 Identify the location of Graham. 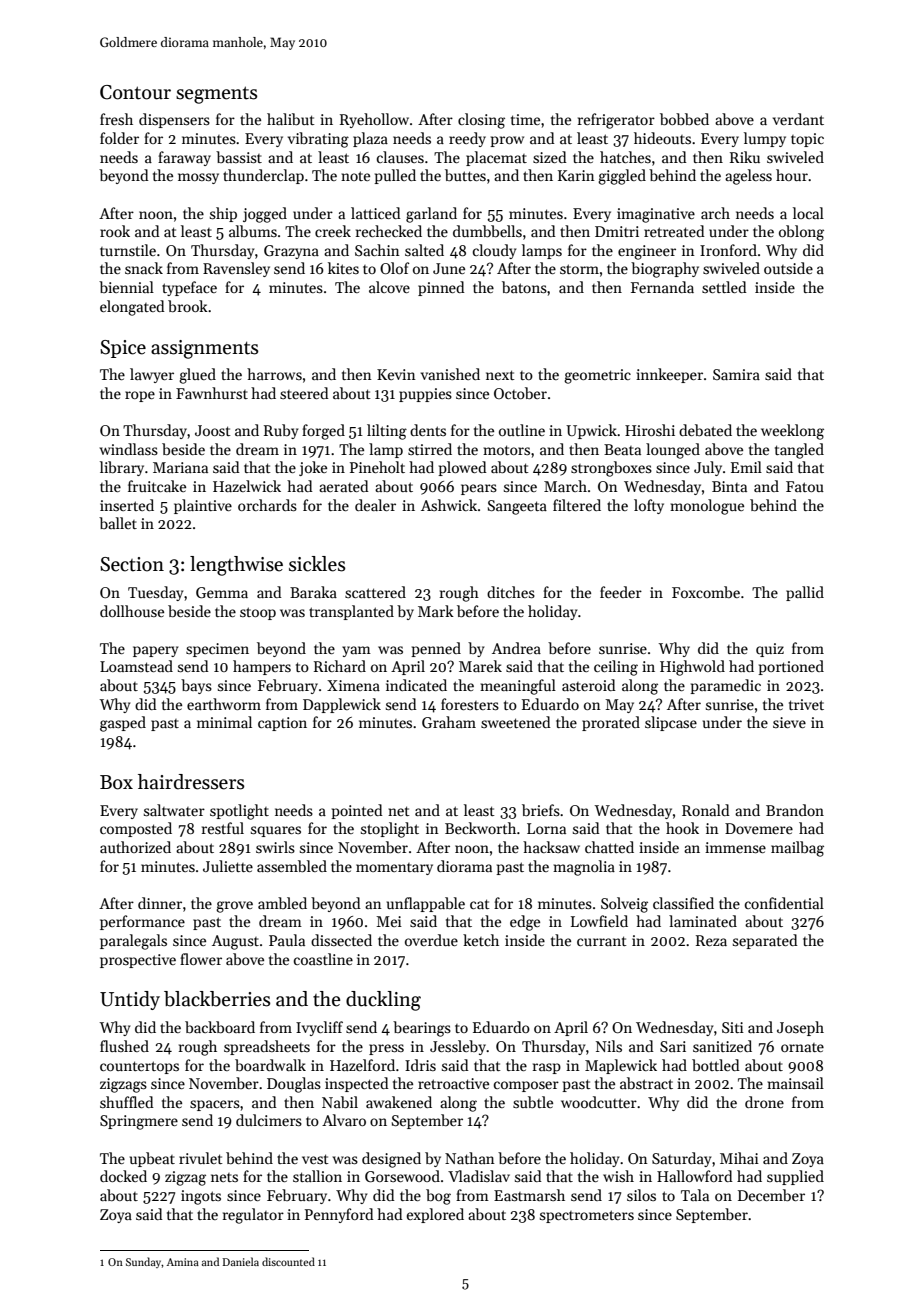
(449, 722).
